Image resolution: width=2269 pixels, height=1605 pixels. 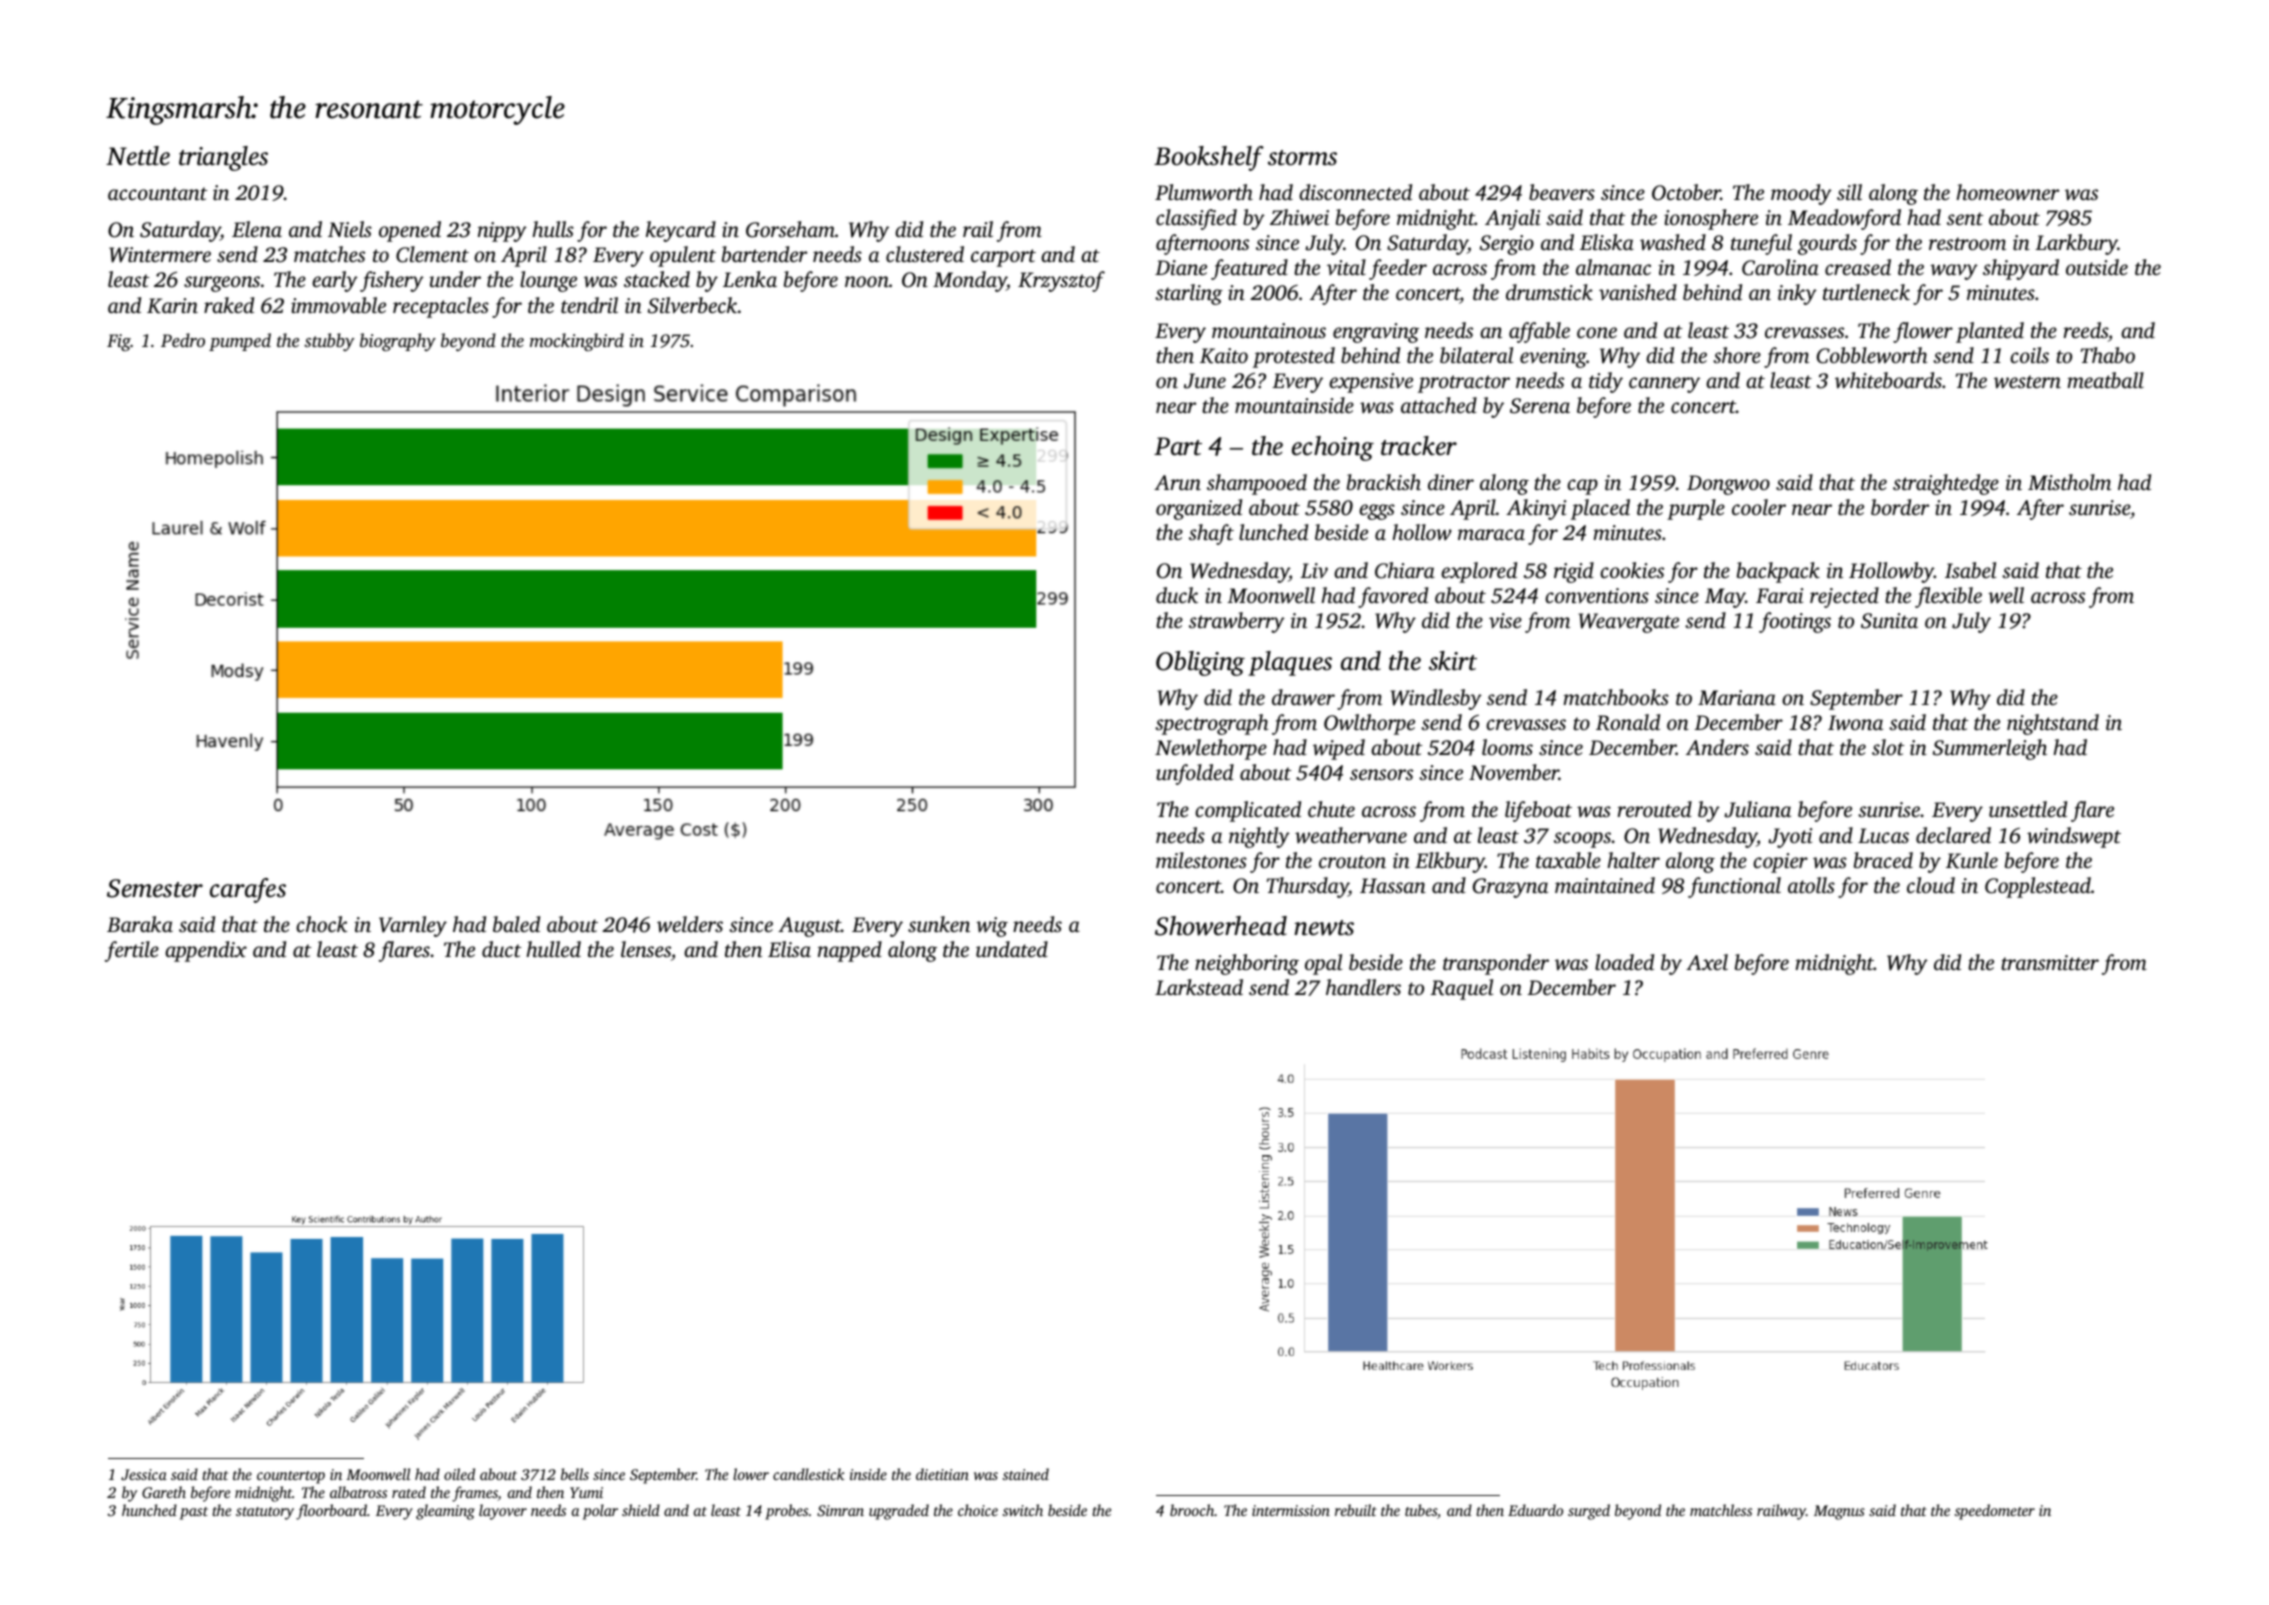 What do you see at coordinates (1200, 663) in the document?
I see `Obliging` at bounding box center [1200, 663].
